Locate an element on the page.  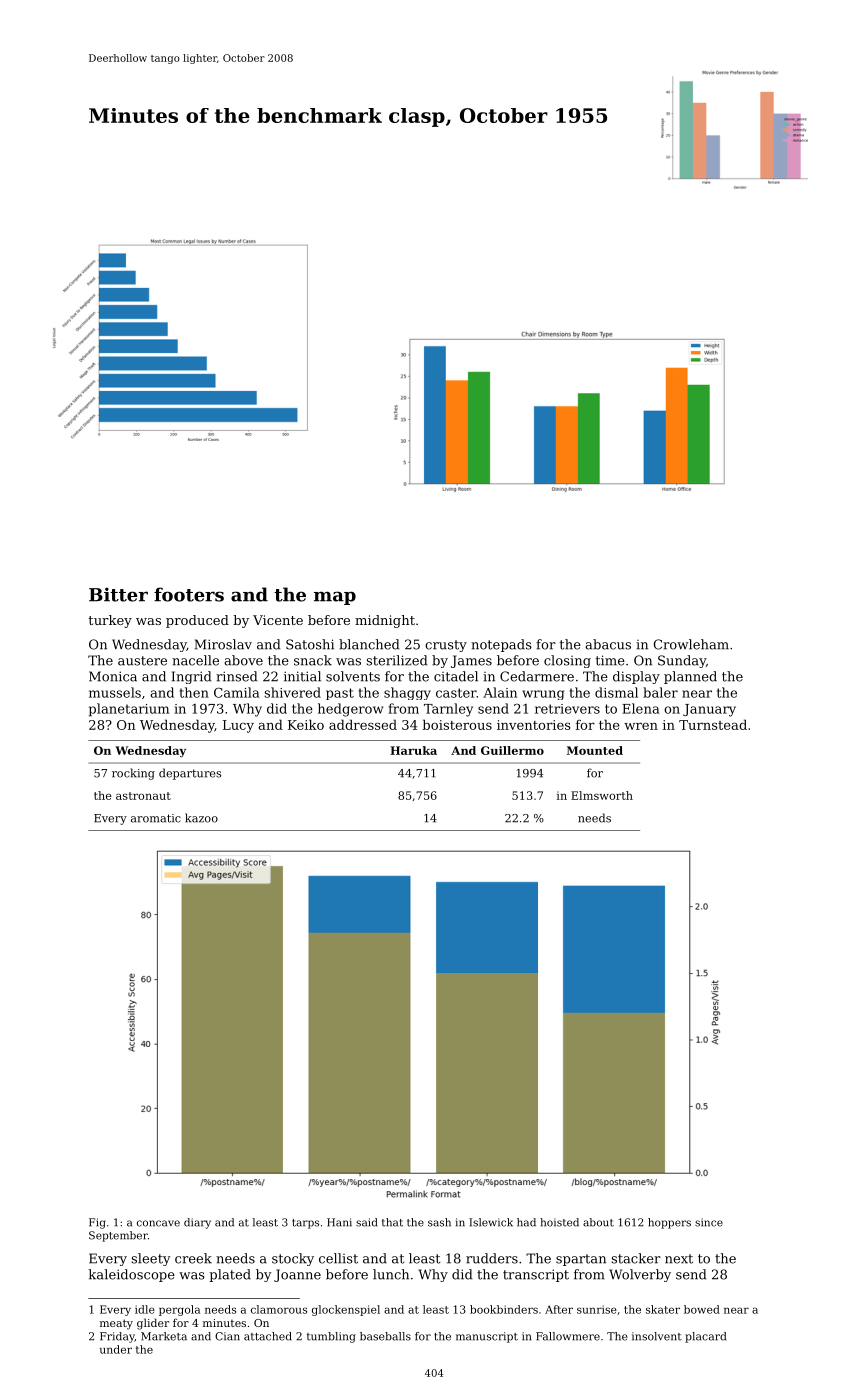
map is located at coordinates (335, 598).
